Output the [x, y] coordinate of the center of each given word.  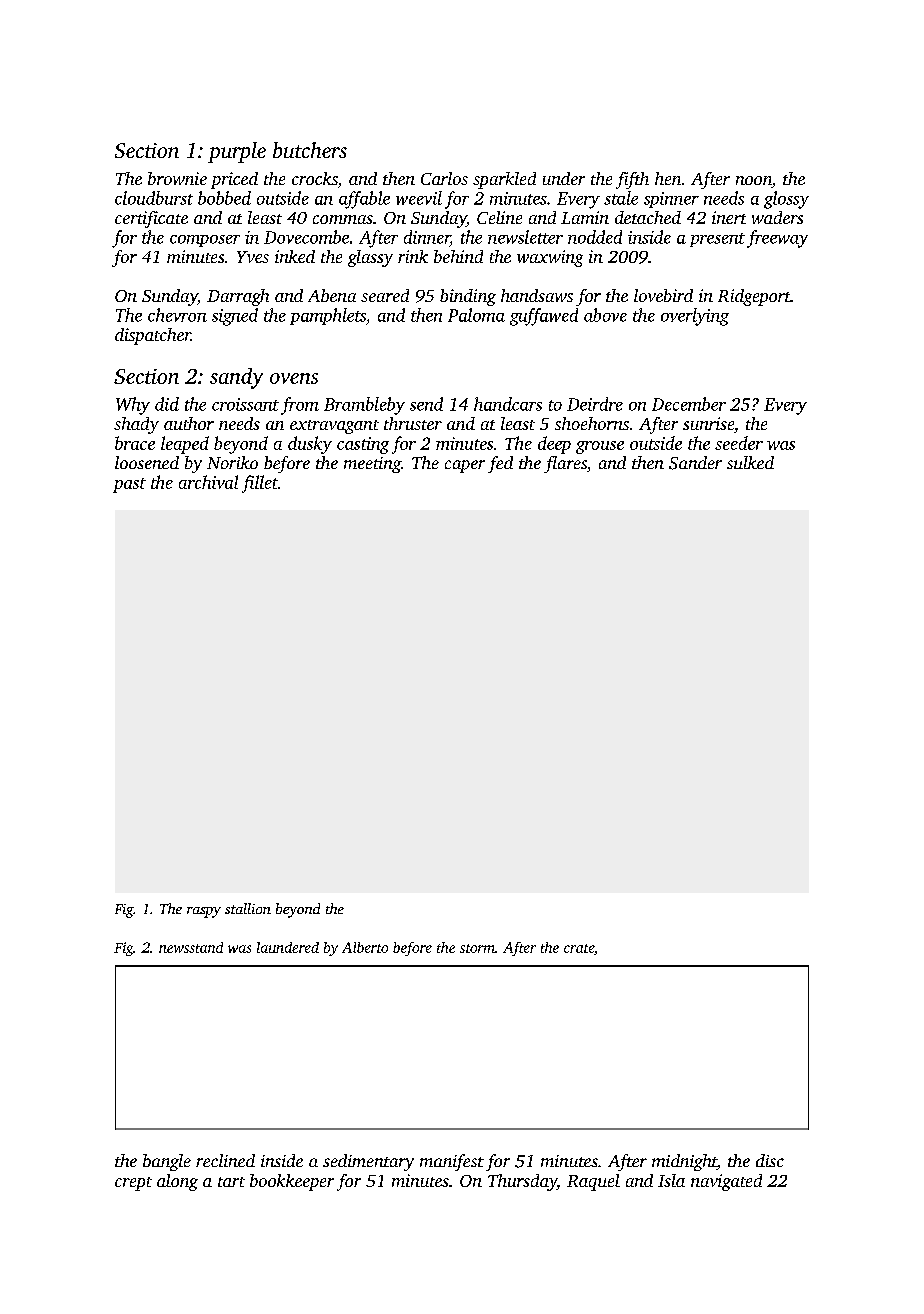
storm [477, 948]
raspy [204, 912]
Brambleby [364, 406]
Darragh [238, 297]
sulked [750, 462]
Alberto [365, 947]
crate [579, 948]
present [717, 240]
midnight [684, 1162]
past [129, 485]
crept [133, 1184]
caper [465, 466]
